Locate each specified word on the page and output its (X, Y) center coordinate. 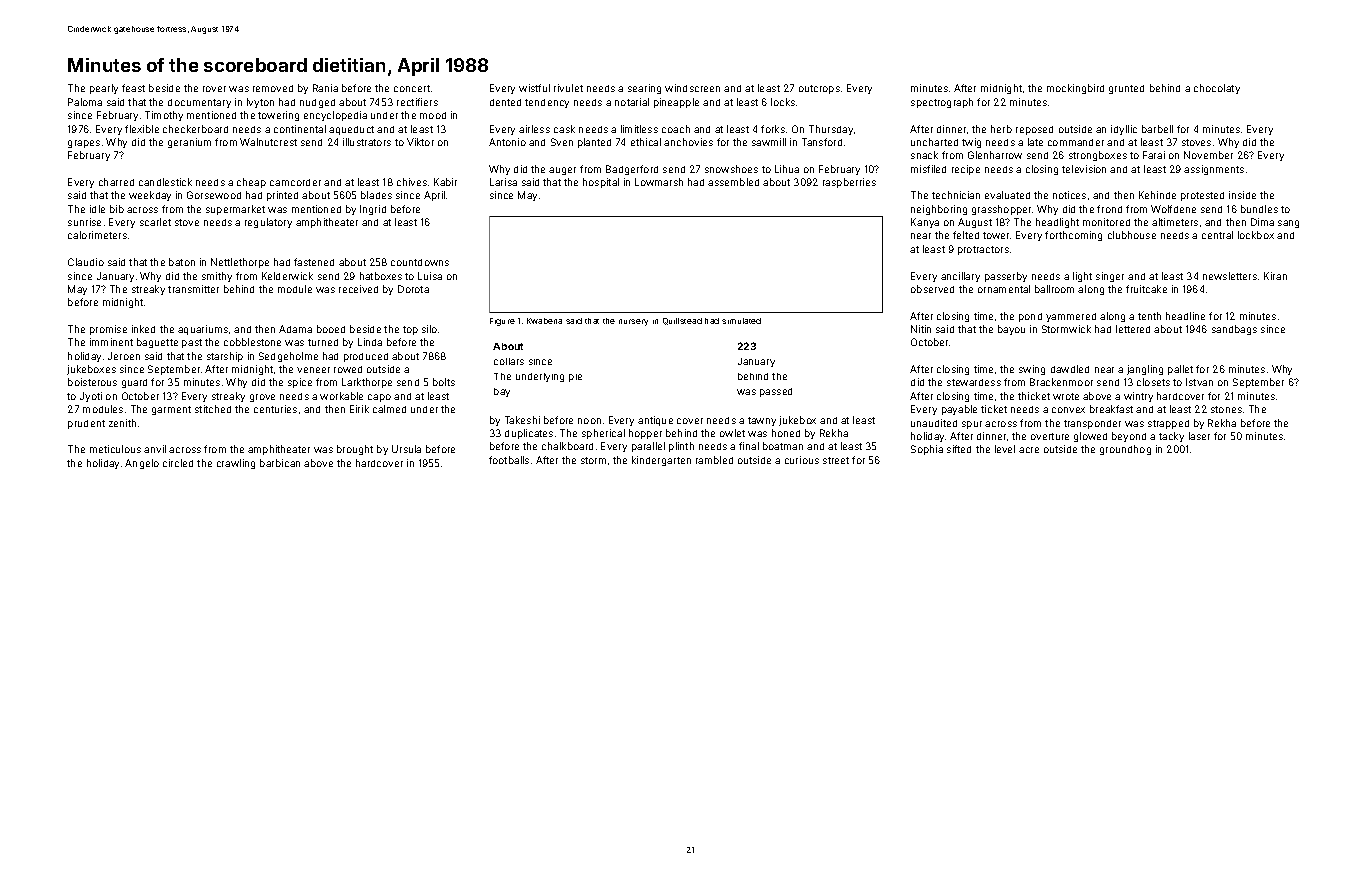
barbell (1157, 129)
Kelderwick (287, 276)
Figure (502, 322)
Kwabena (544, 321)
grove (262, 398)
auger (562, 171)
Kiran (1275, 276)
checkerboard (195, 129)
